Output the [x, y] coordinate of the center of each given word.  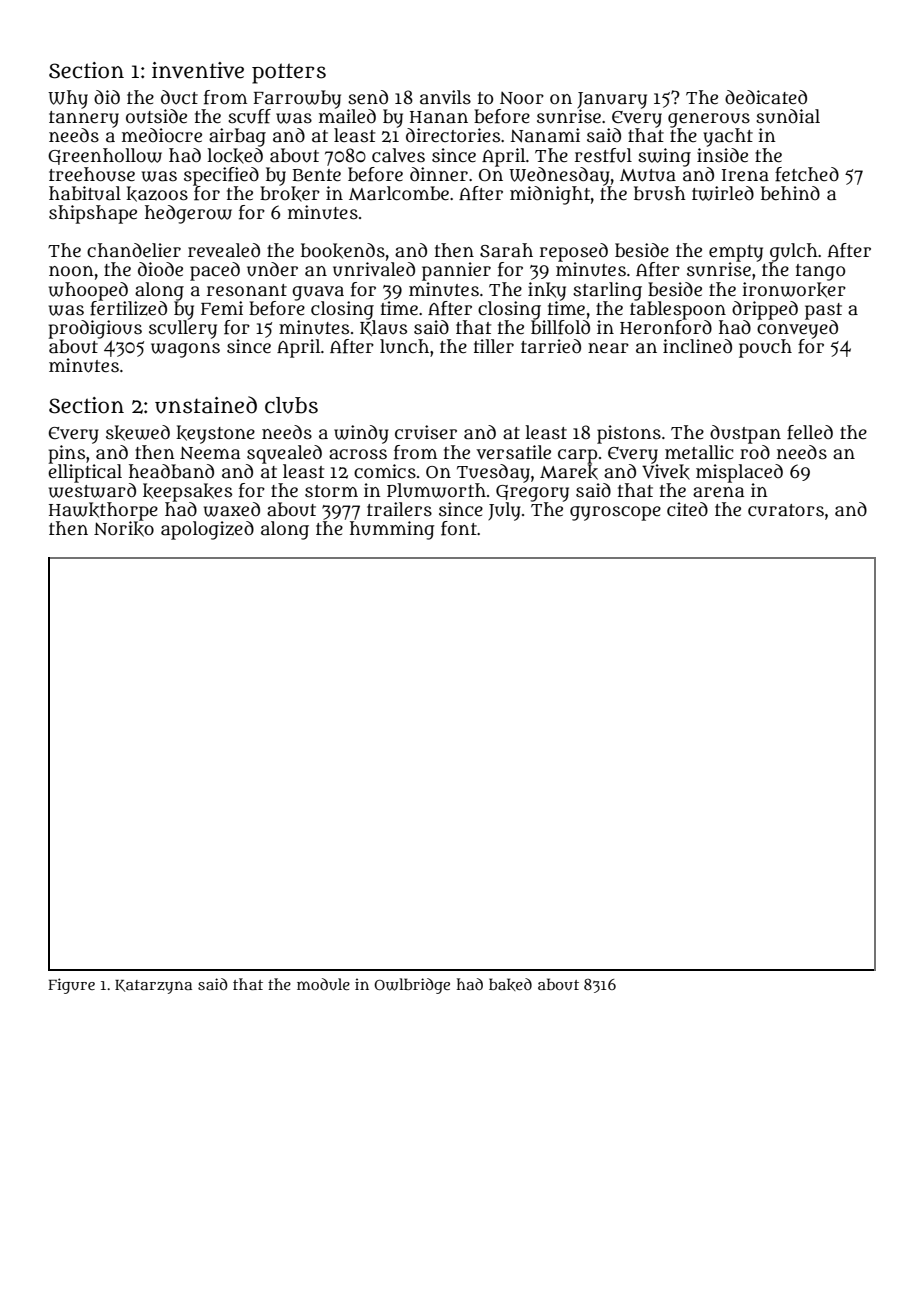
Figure [71, 986]
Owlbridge [412, 986]
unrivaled [374, 269]
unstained [206, 405]
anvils [445, 97]
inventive [198, 70]
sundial [788, 116]
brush [660, 193]
